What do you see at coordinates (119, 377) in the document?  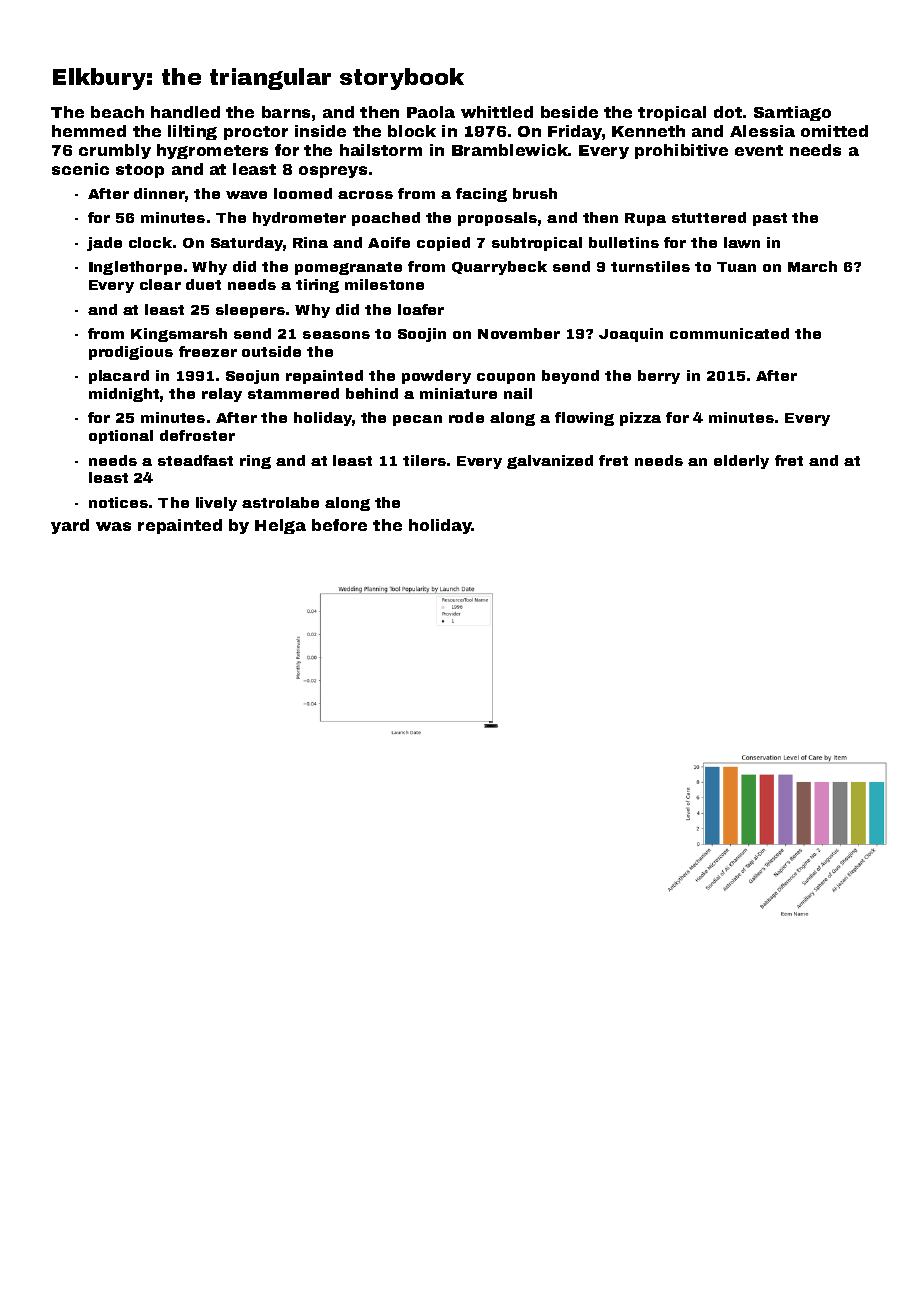 I see `placard` at bounding box center [119, 377].
